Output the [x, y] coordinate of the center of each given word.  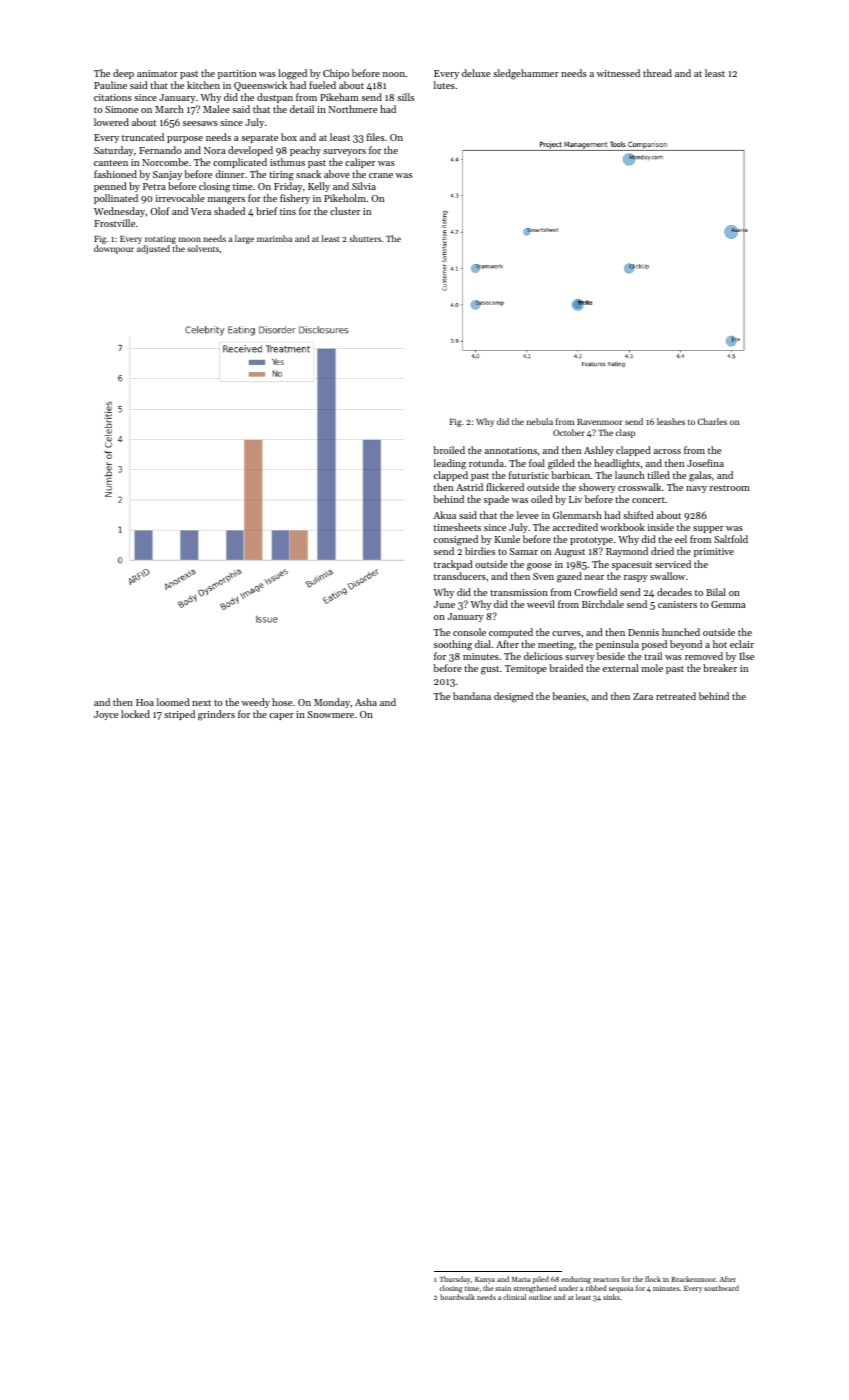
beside [611, 656]
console [469, 632]
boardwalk [457, 1297]
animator [157, 73]
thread [657, 73]
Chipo [336, 74]
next [201, 703]
